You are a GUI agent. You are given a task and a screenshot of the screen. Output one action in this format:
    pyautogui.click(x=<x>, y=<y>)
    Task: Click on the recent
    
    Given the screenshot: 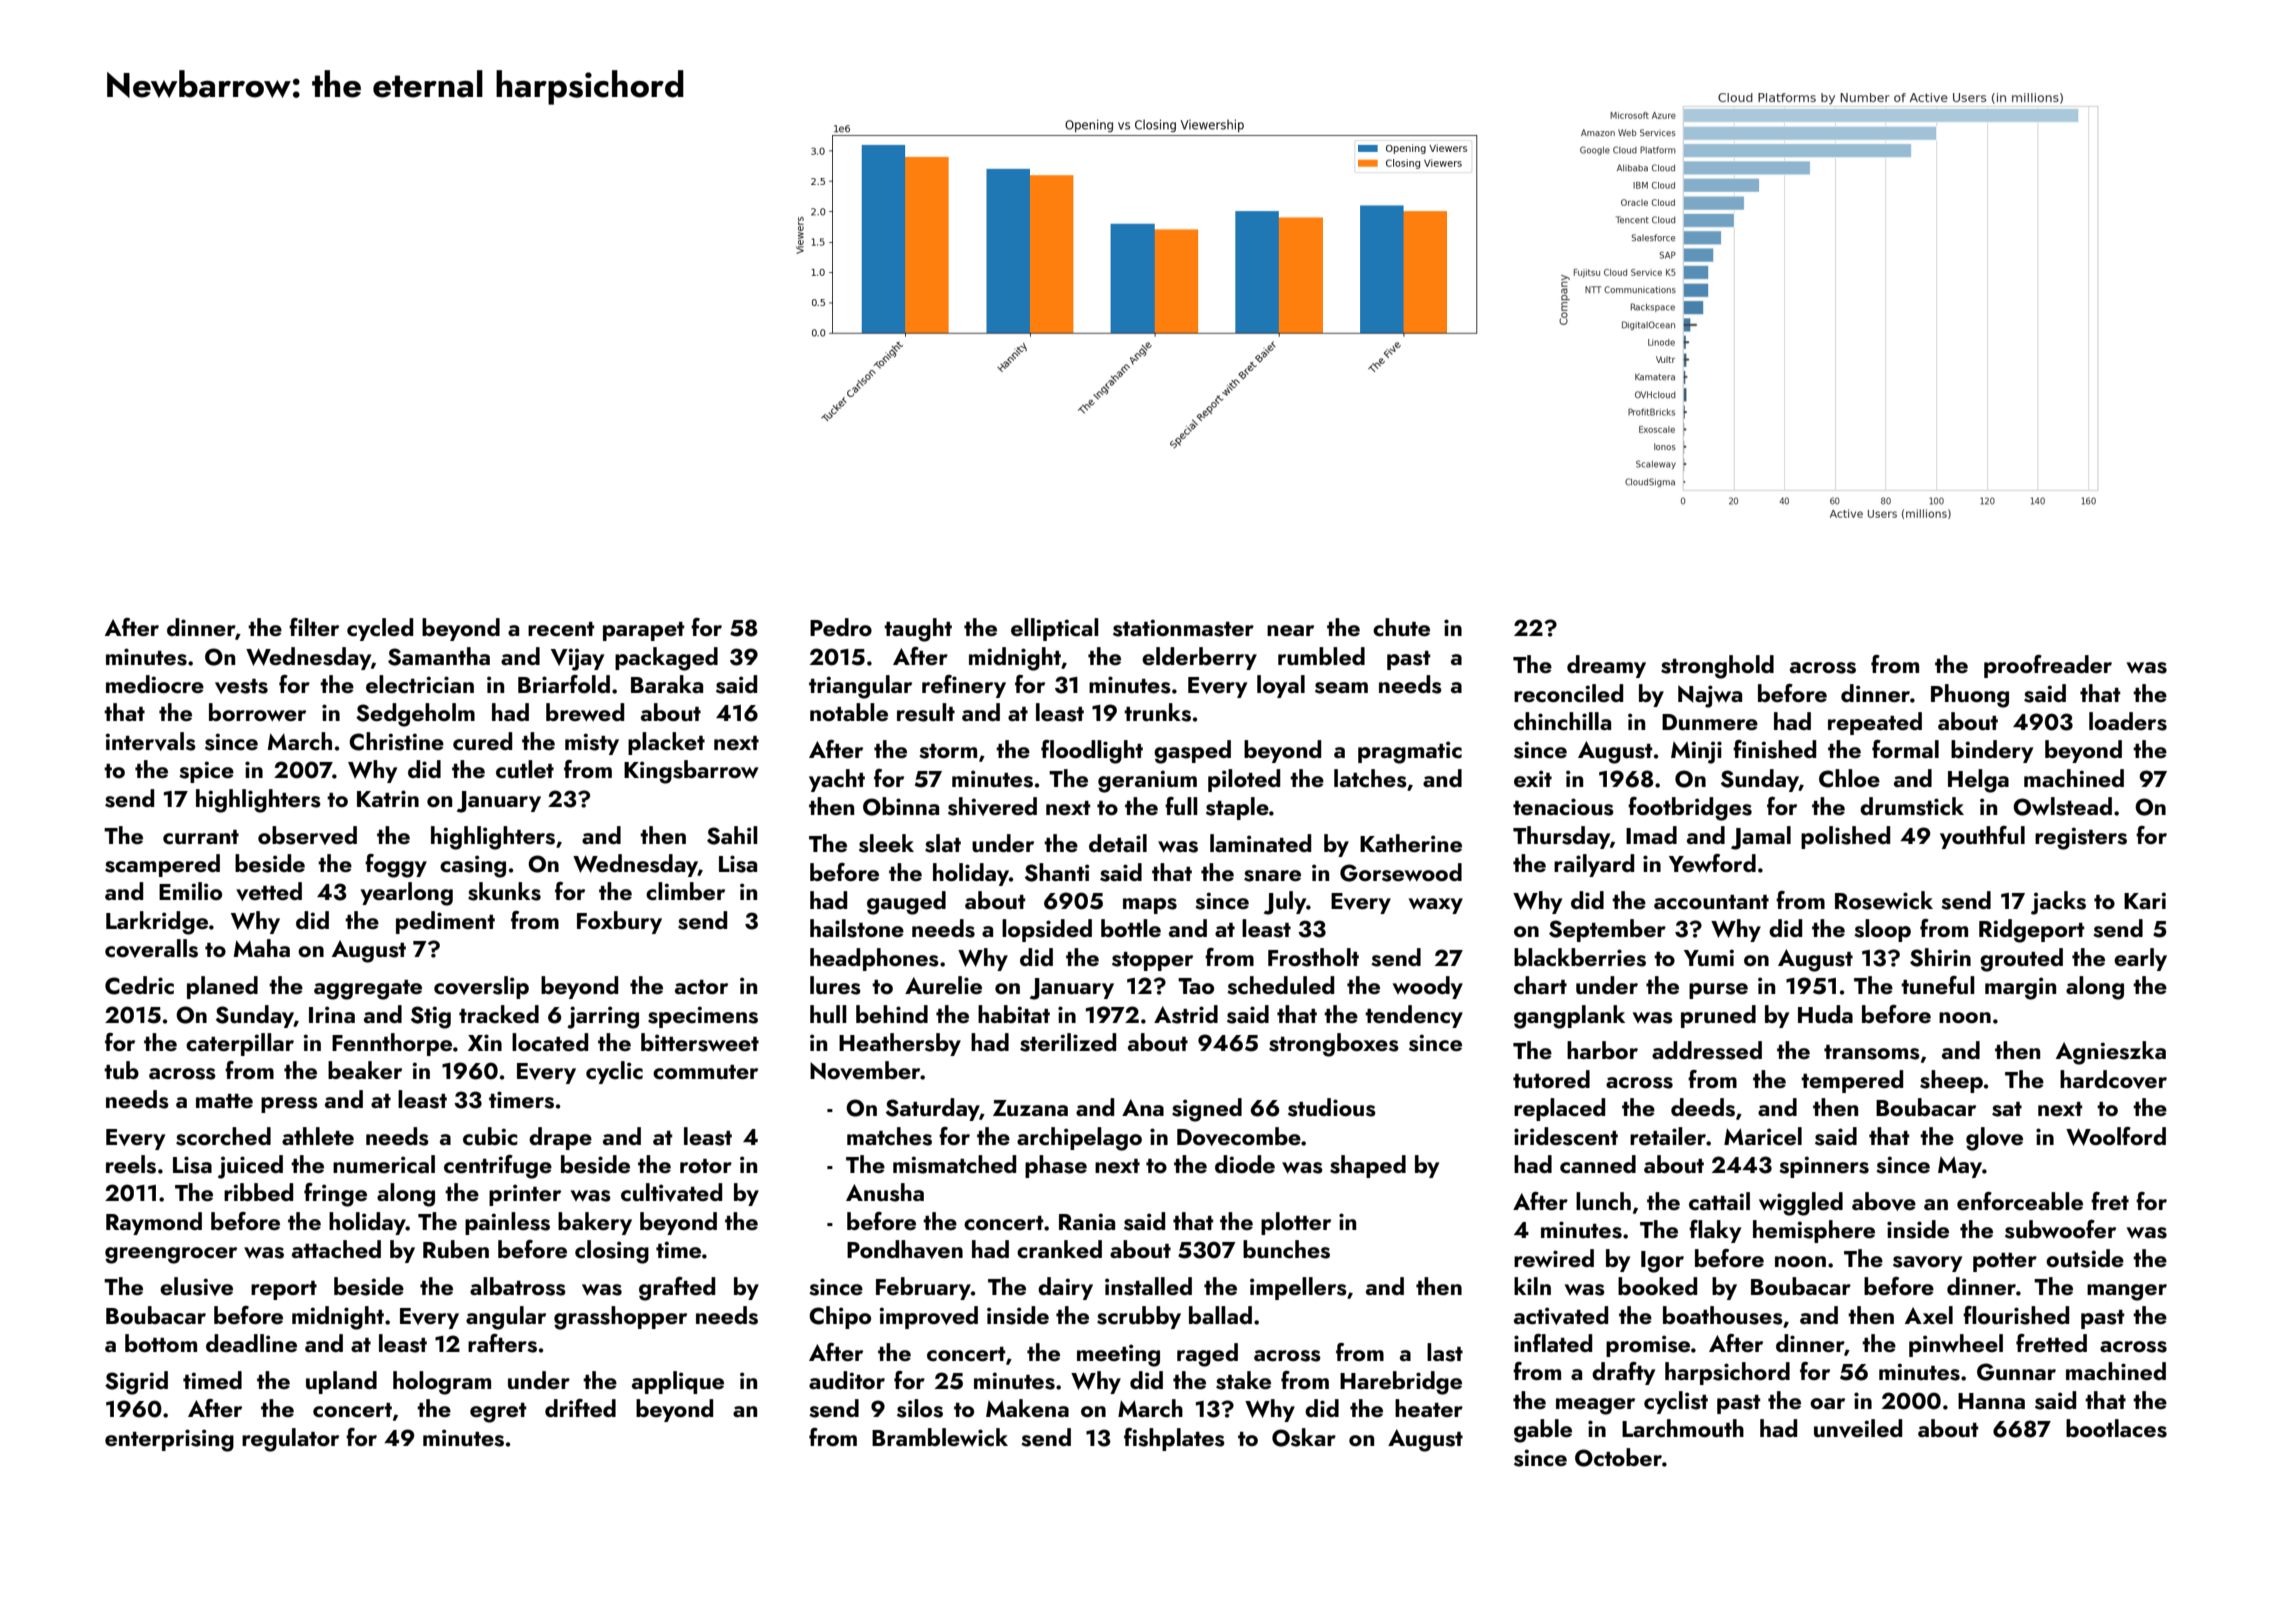 What is the action you would take?
    pyautogui.click(x=561, y=629)
